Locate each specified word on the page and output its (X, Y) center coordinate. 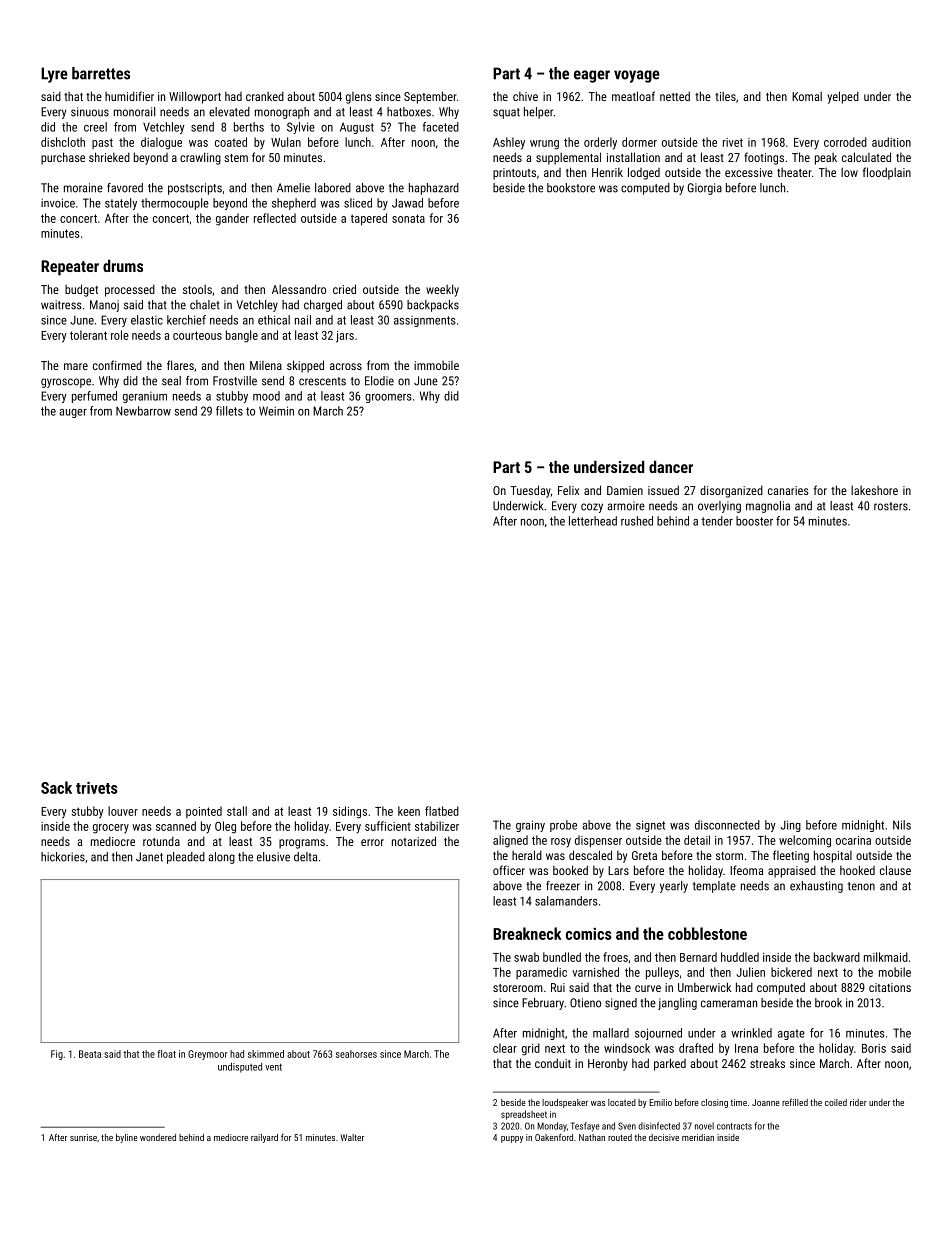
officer (509, 870)
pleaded (186, 858)
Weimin (276, 411)
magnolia (768, 507)
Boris (874, 1048)
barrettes (101, 73)
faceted (440, 127)
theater (794, 172)
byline (127, 1138)
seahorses (356, 1054)
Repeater (70, 268)
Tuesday (530, 491)
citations (890, 987)
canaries (788, 490)
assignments (425, 321)
